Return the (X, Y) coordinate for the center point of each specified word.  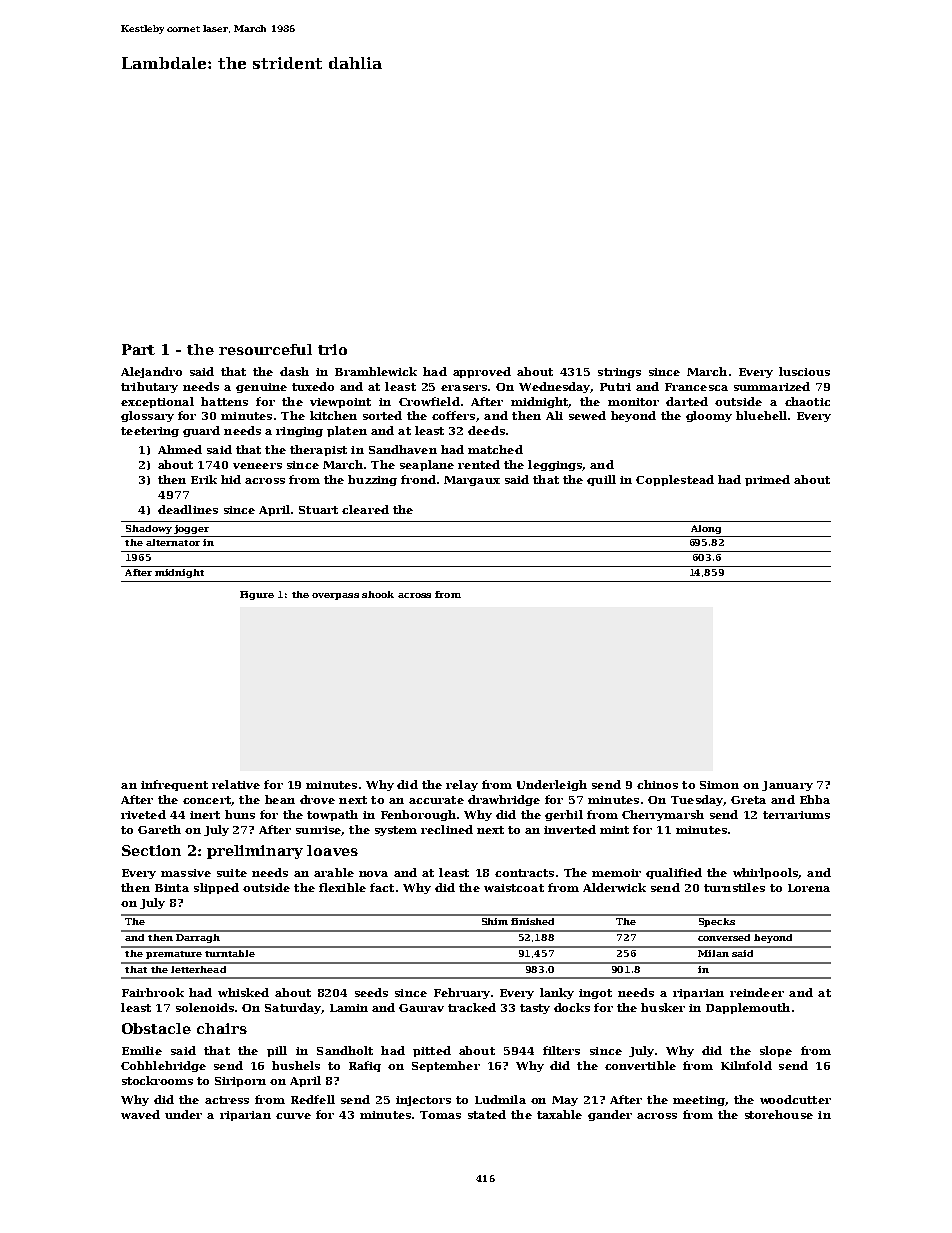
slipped (216, 888)
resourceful (265, 349)
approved (482, 372)
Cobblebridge (163, 1066)
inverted (570, 829)
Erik (204, 479)
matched (495, 449)
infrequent (174, 785)
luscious (804, 371)
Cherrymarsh (663, 815)
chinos (657, 784)
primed (767, 480)
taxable (559, 1114)
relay (462, 785)
